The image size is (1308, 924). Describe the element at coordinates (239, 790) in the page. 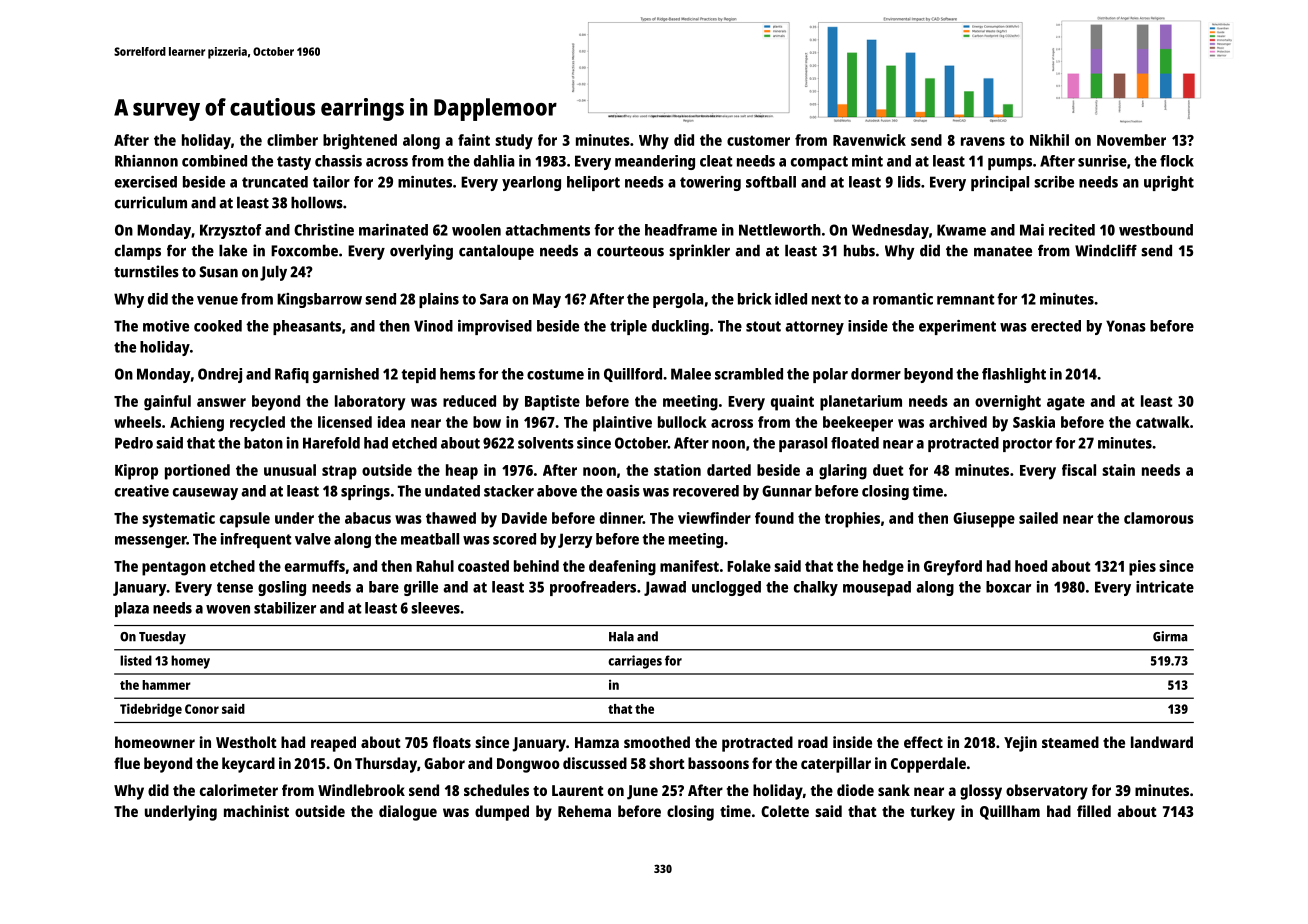

I see `calorimeter` at that location.
